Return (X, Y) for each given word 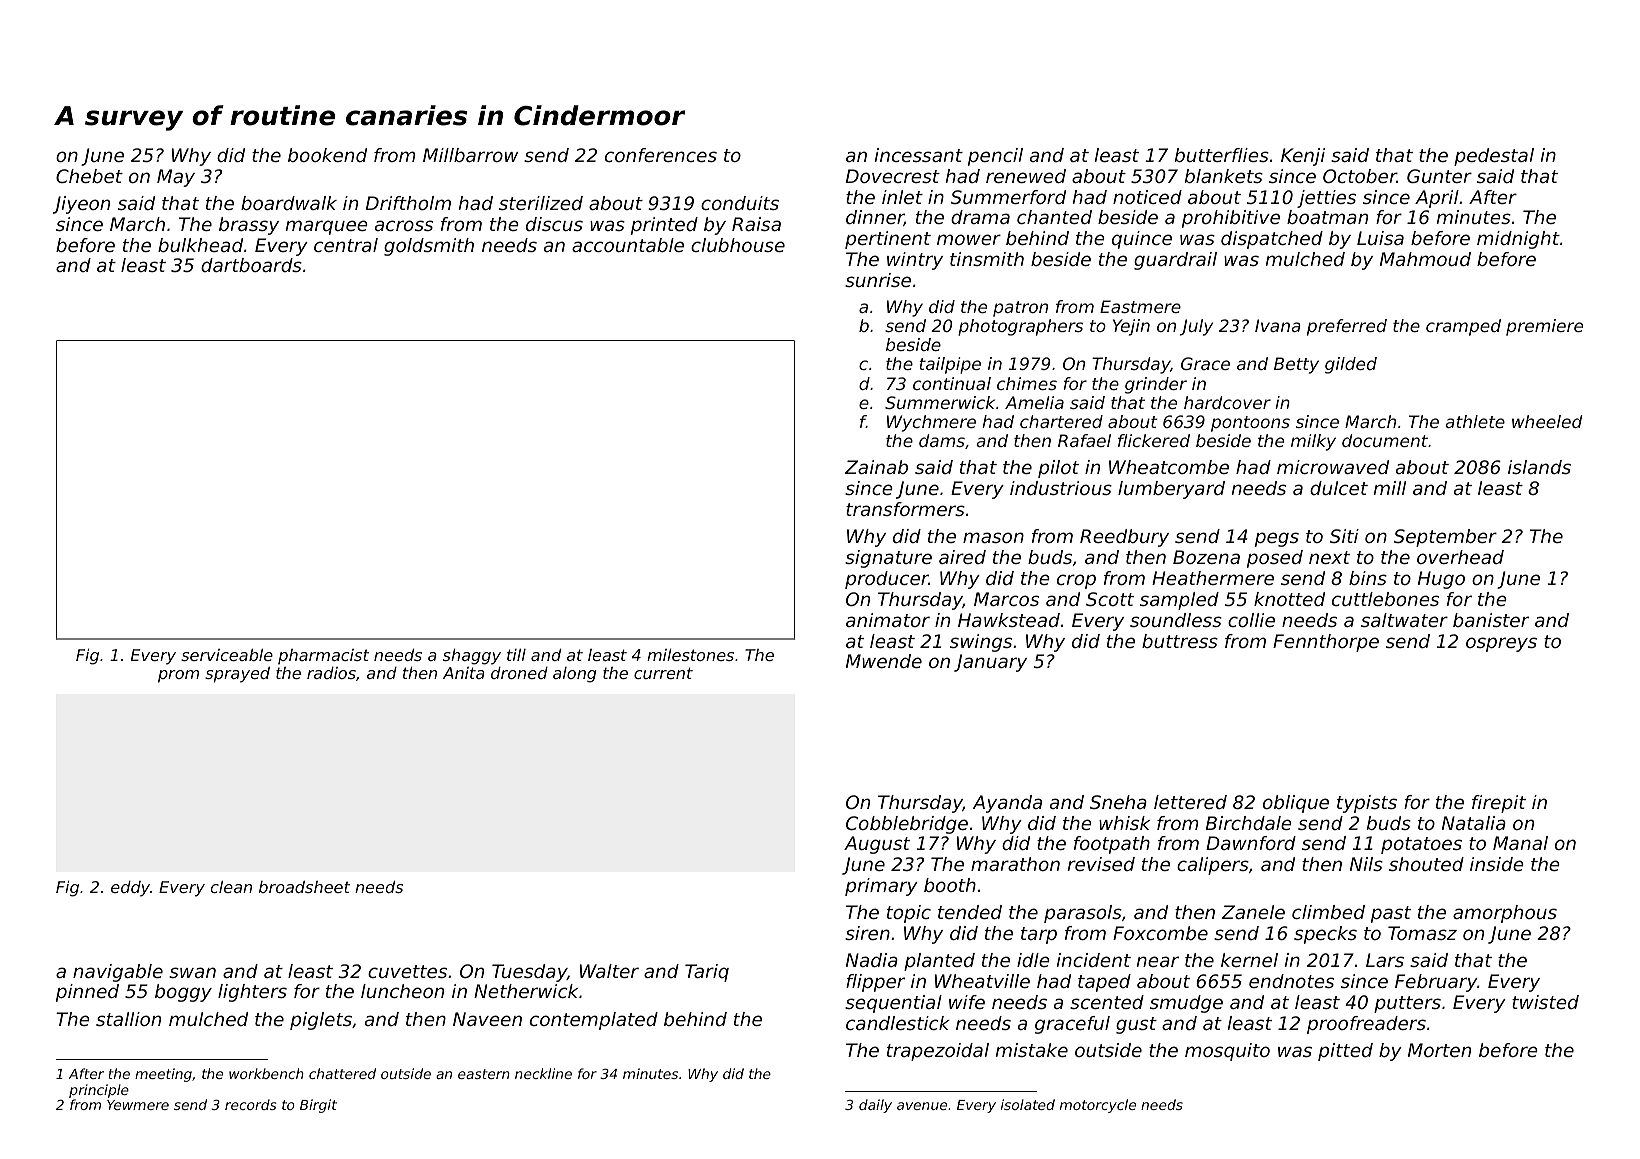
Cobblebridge (907, 825)
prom (178, 676)
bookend (327, 155)
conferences (661, 155)
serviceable (227, 655)
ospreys (1501, 644)
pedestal (1494, 157)
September (1445, 538)
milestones (690, 655)
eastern (484, 1074)
